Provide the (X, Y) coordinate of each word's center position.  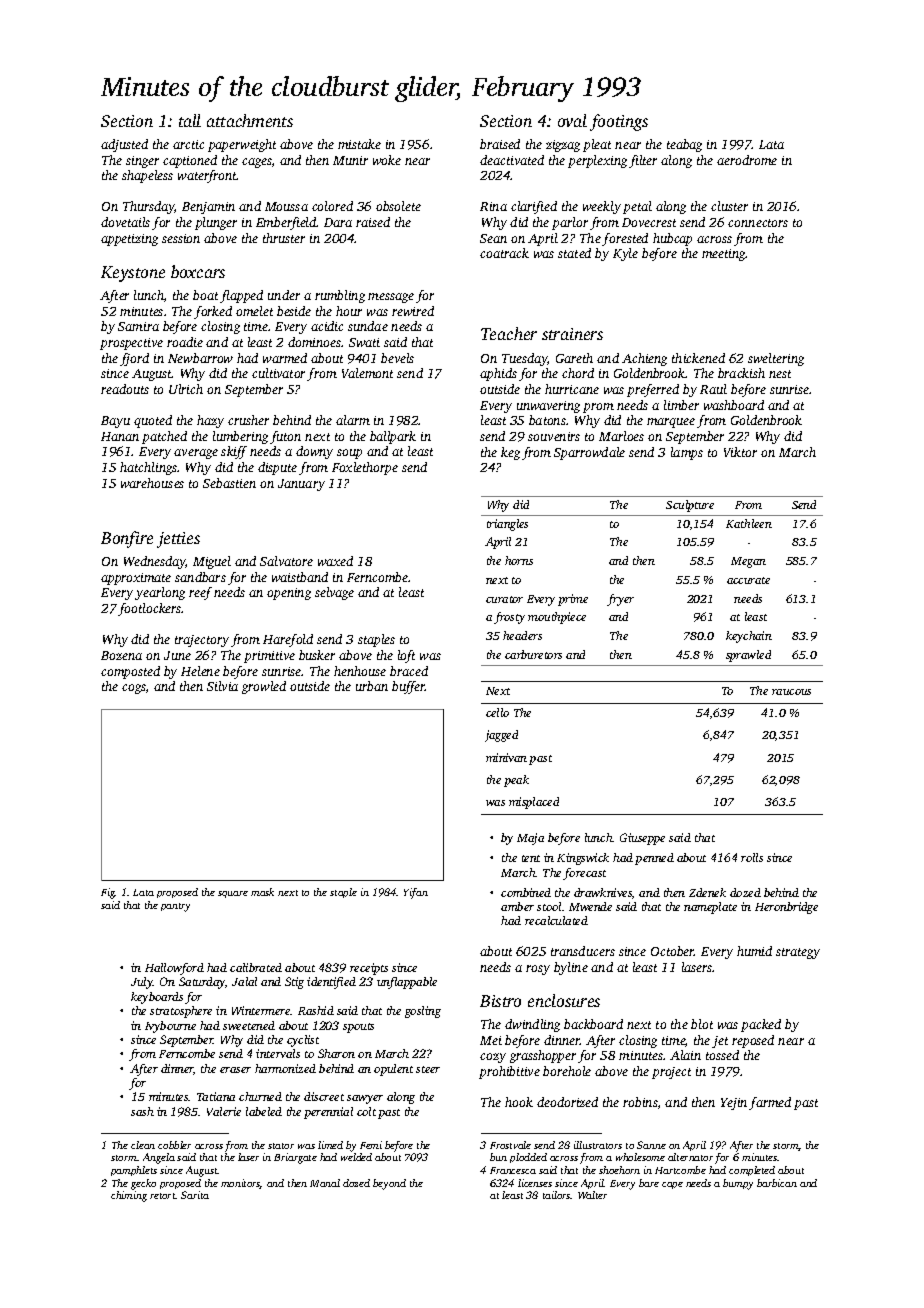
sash (142, 1111)
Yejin (734, 1104)
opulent (393, 1070)
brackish (741, 373)
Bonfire (127, 539)
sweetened (249, 1025)
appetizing (129, 240)
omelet (254, 311)
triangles (507, 525)
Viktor (740, 452)
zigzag (563, 146)
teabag (684, 145)
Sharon (336, 1053)
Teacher (509, 333)
